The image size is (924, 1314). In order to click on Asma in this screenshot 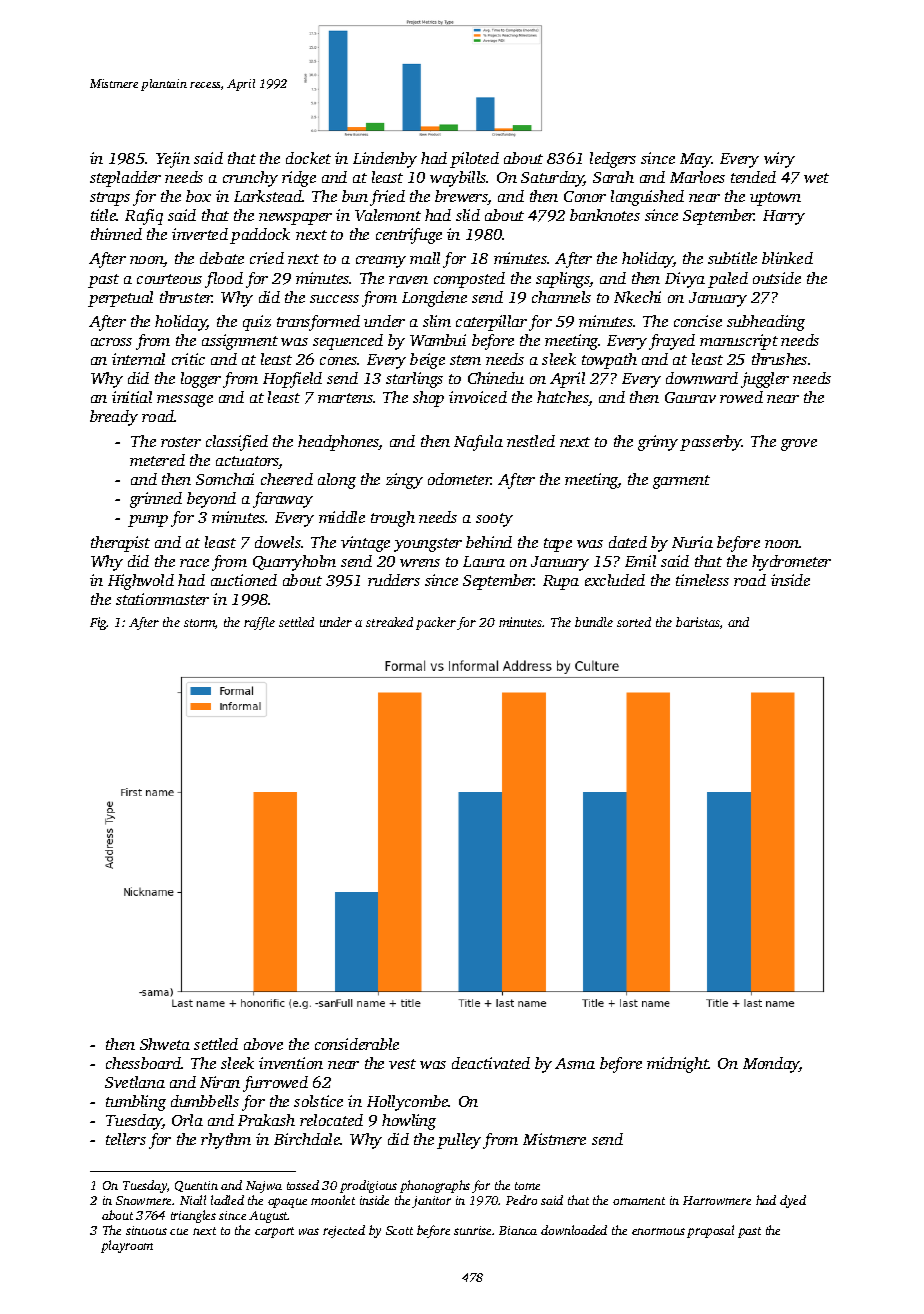, I will do `click(575, 1063)`.
